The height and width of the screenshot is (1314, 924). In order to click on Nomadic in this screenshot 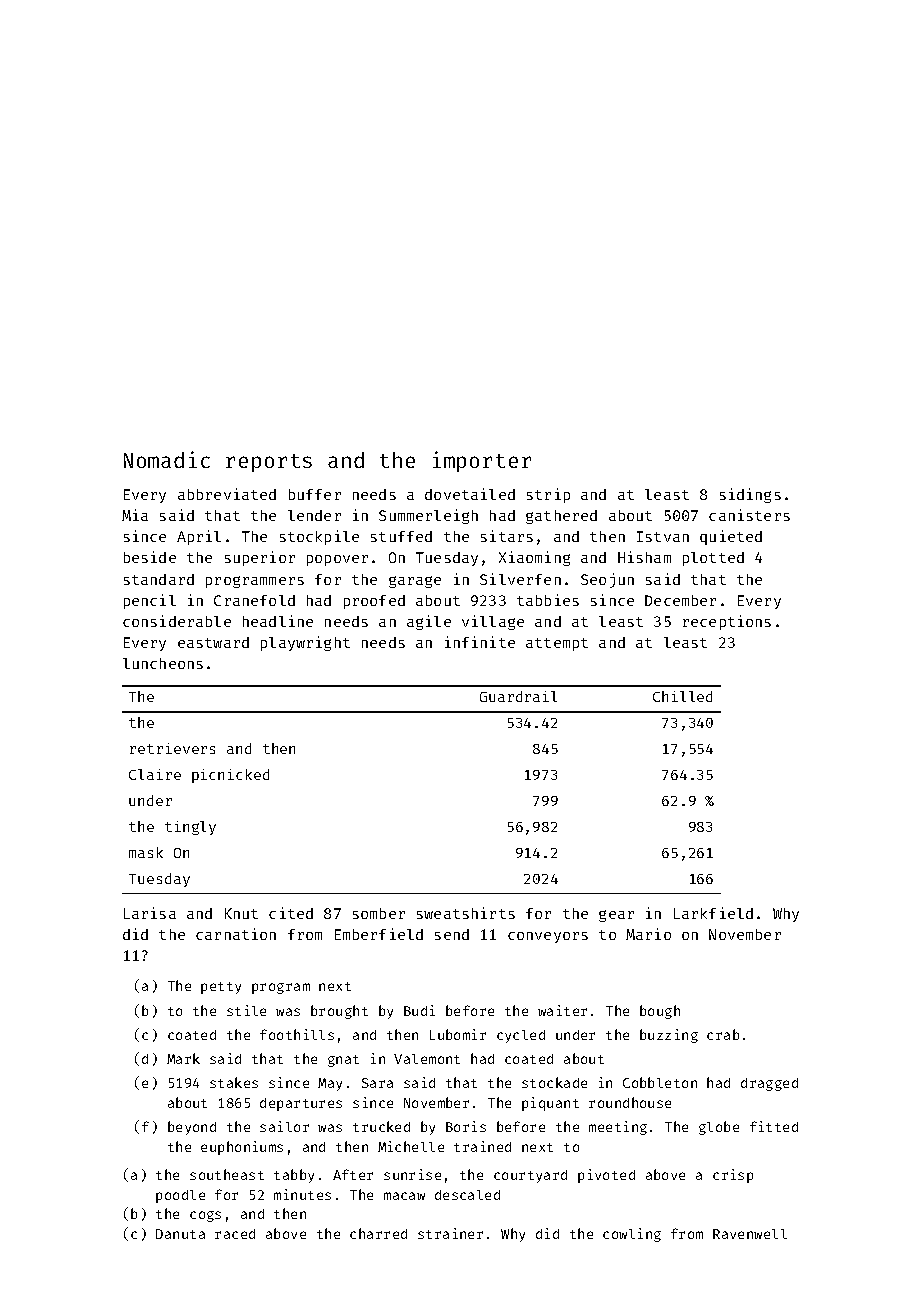, I will do `click(167, 459)`.
